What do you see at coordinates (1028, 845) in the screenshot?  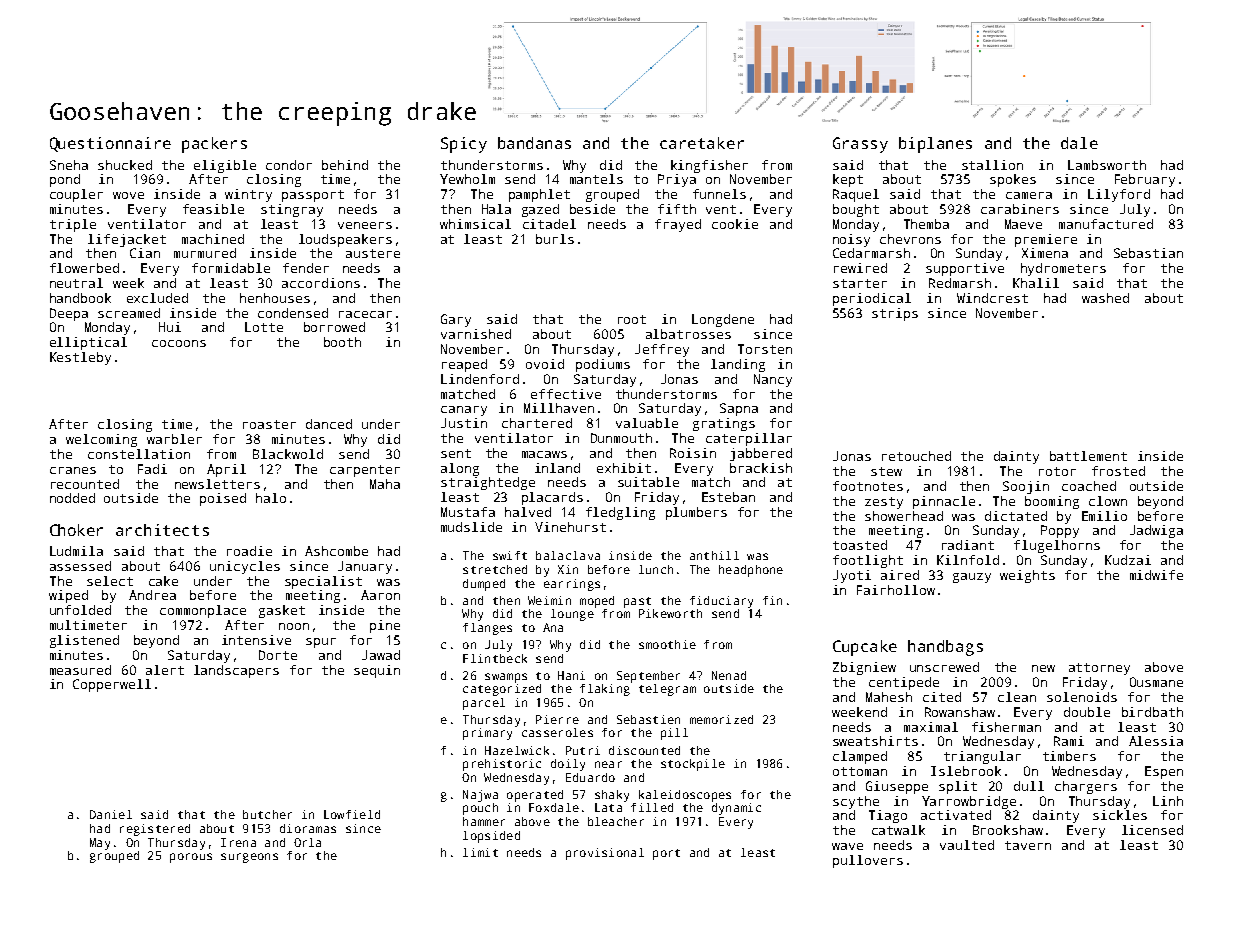 I see `tavern` at bounding box center [1028, 845].
